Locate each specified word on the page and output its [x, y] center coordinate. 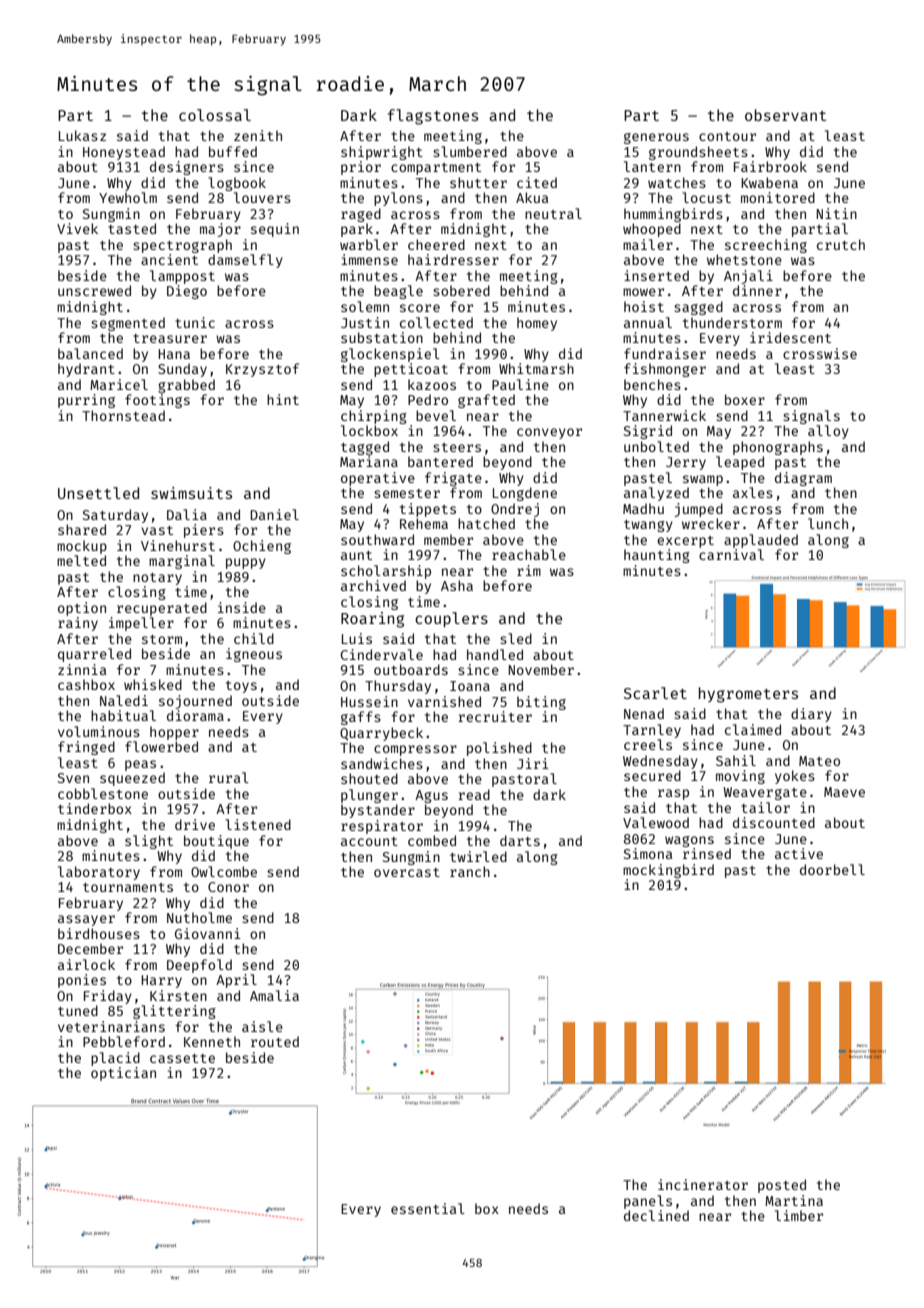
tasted [132, 228]
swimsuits [191, 493]
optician [123, 1074]
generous [656, 138]
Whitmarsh [536, 368]
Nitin [836, 213]
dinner [757, 290]
